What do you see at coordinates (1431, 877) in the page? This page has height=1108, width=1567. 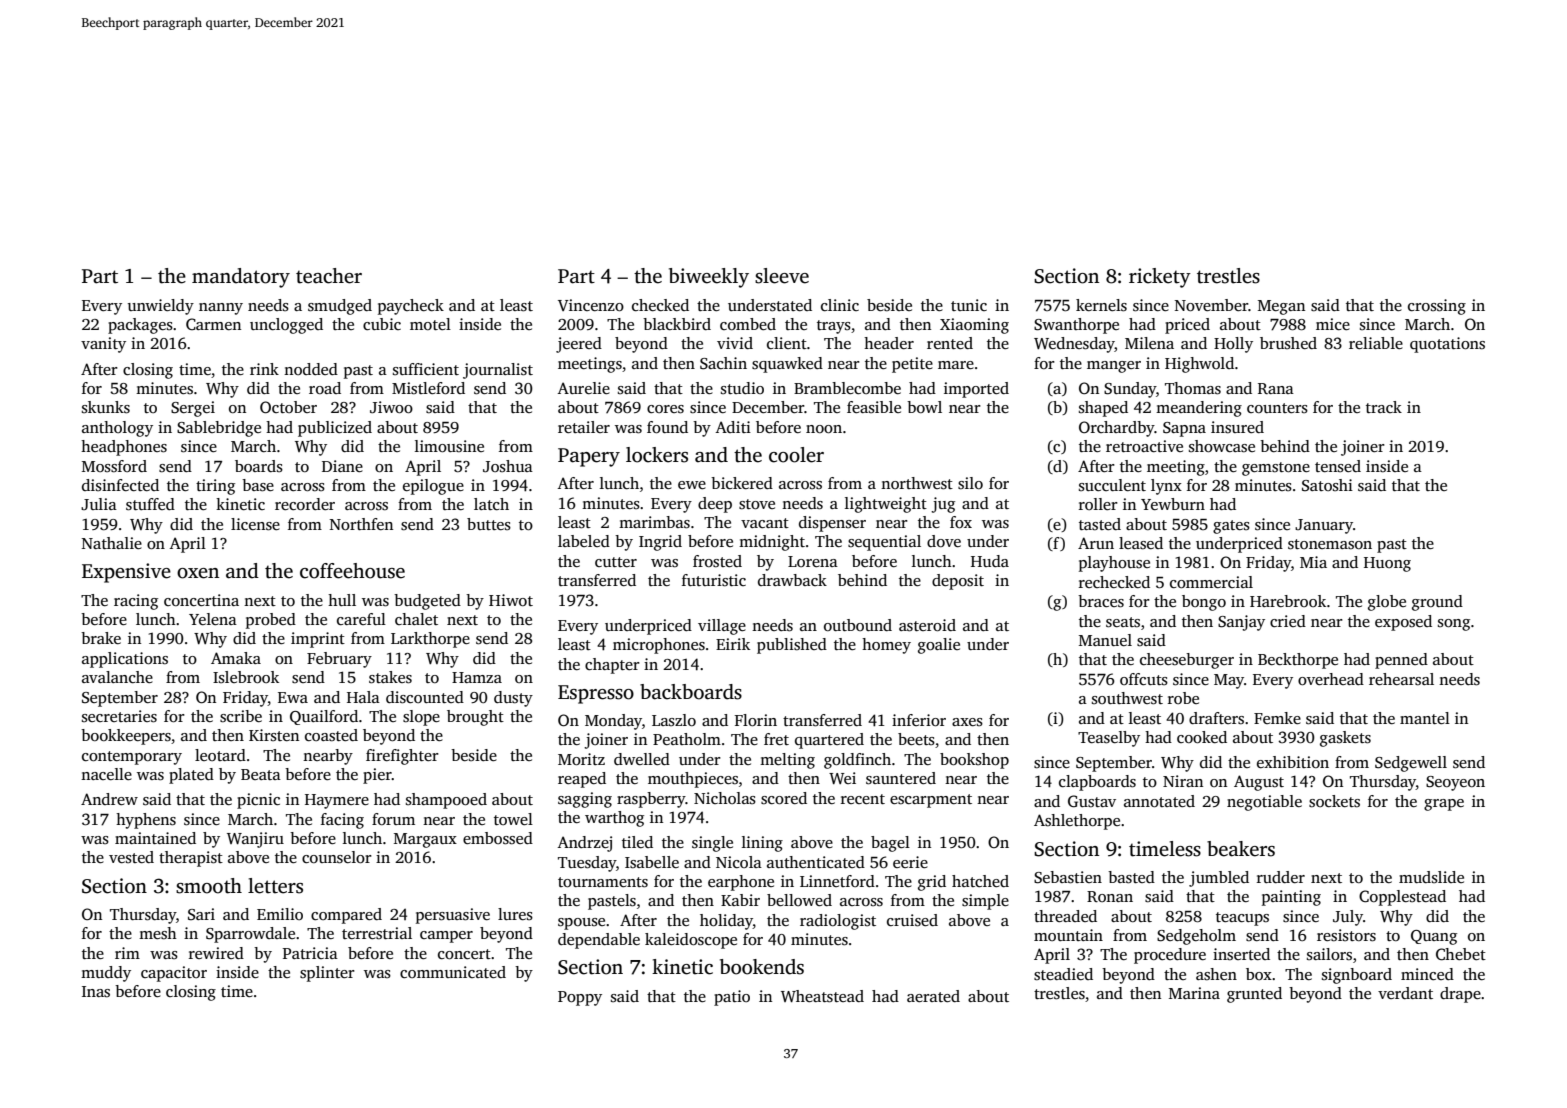 I see `mudslide` at bounding box center [1431, 877].
